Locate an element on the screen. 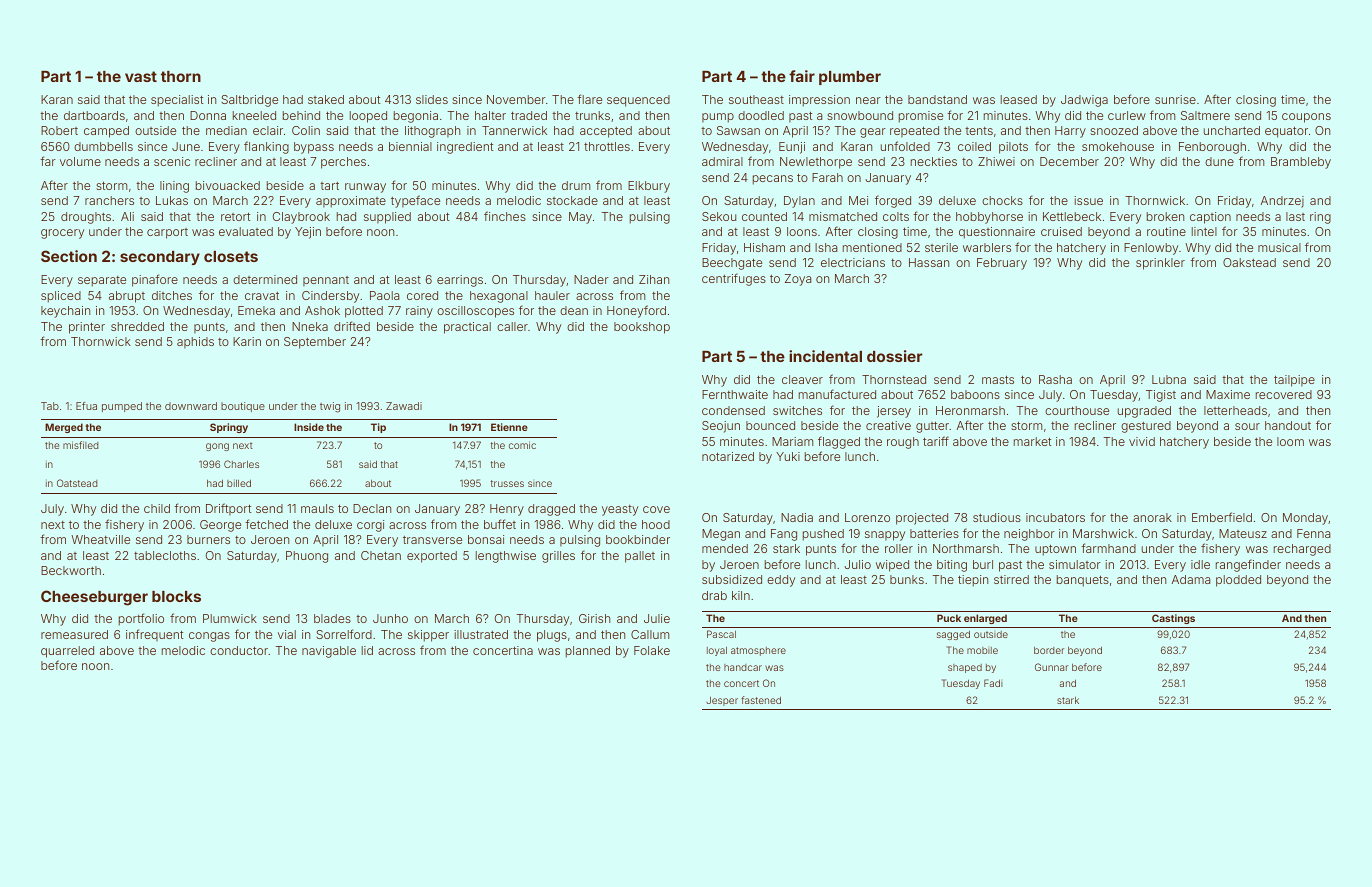  snowbound is located at coordinates (860, 115).
